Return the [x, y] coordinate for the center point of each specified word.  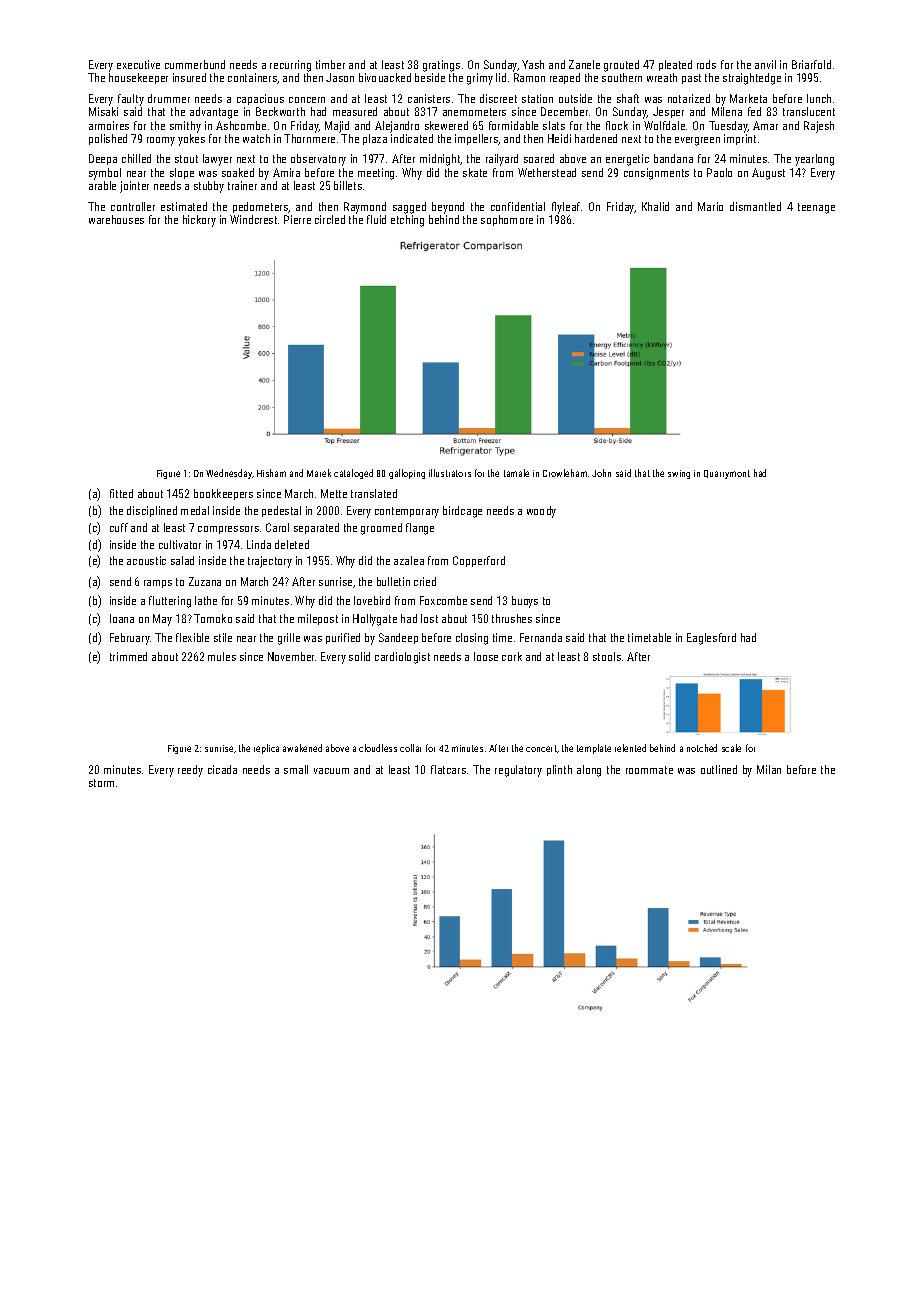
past [691, 79]
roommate [649, 770]
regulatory [518, 771]
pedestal [281, 511]
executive [138, 64]
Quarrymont [727, 474]
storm [101, 783]
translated [374, 493]
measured [355, 111]
